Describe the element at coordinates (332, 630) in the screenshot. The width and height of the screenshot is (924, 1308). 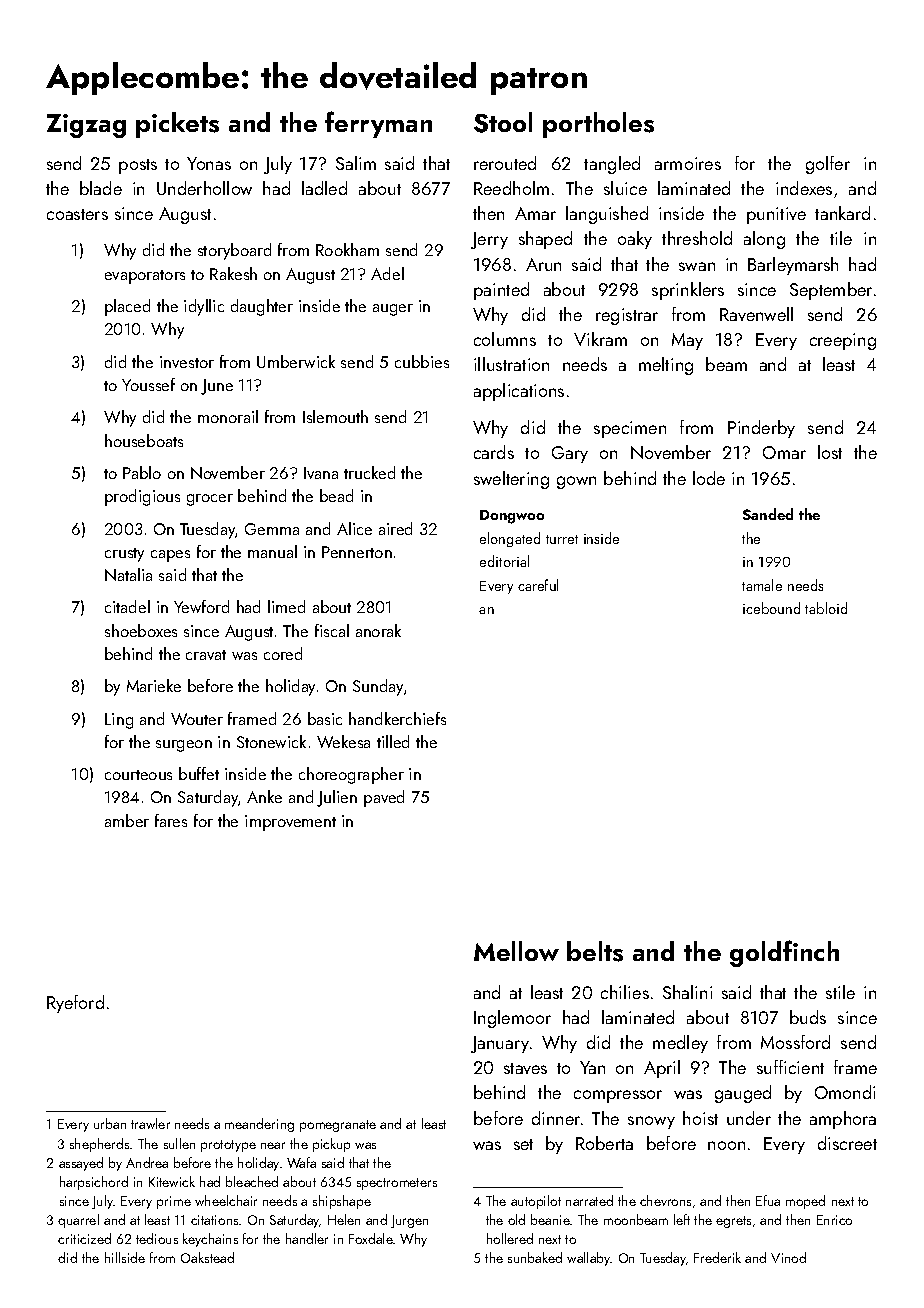
I see `fiscal` at that location.
